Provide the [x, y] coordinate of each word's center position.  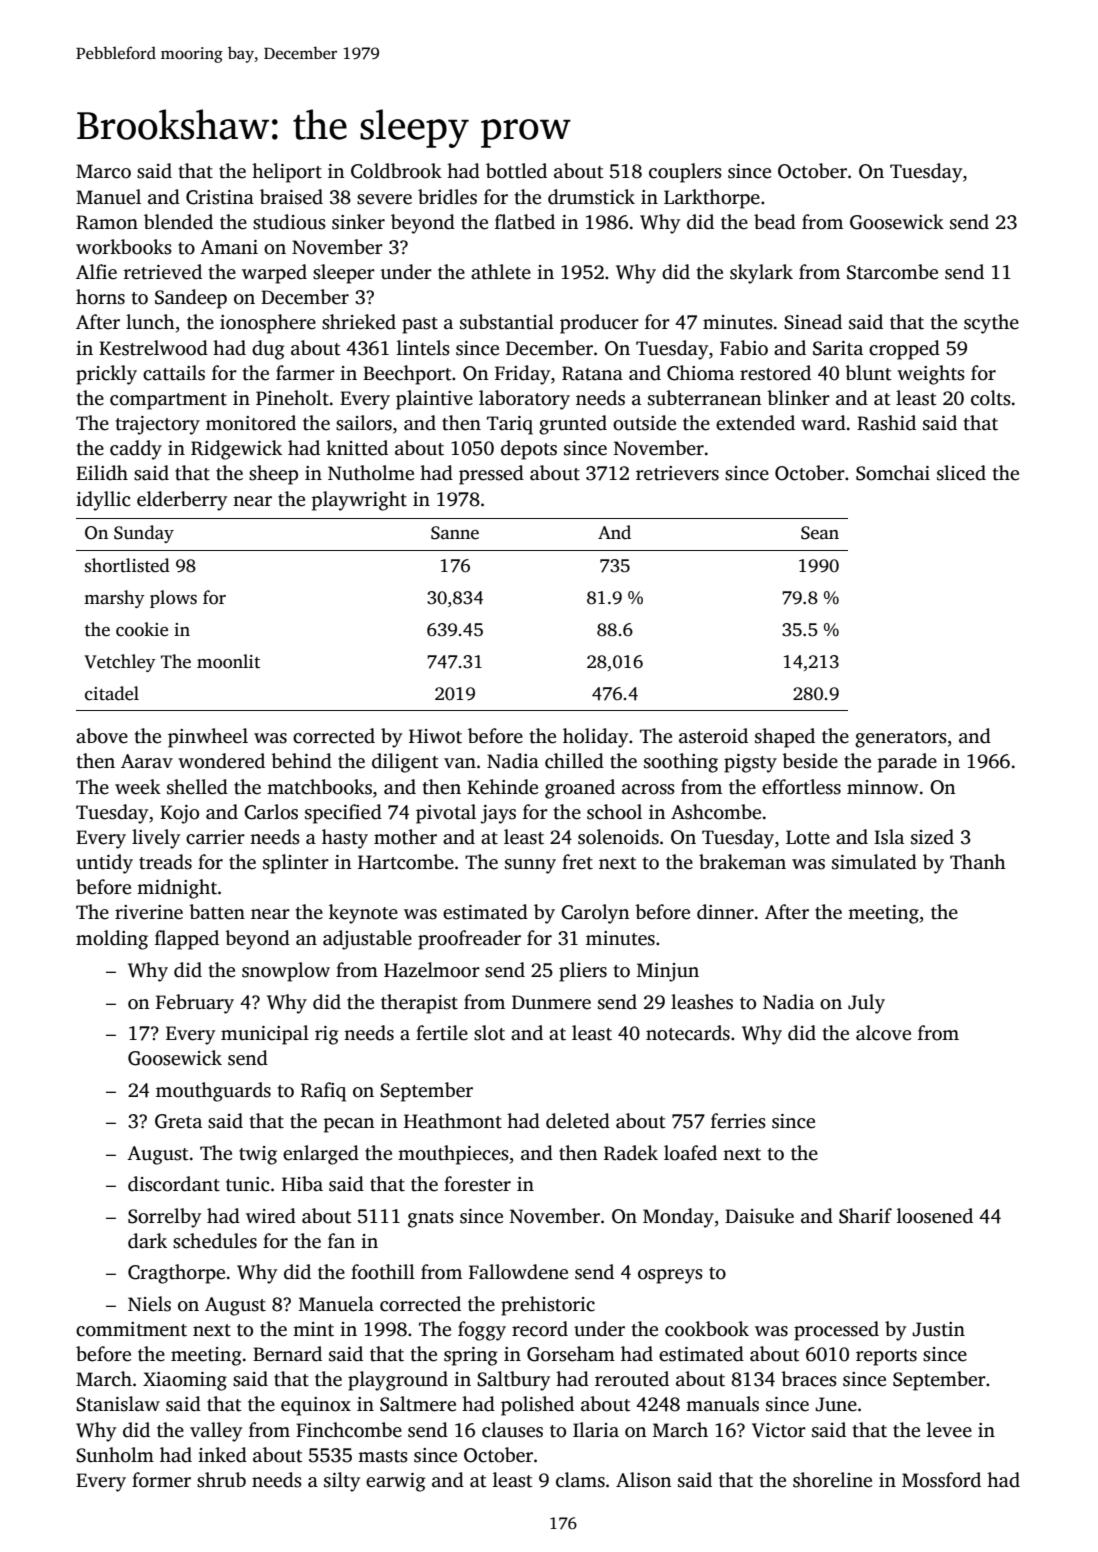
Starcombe [892, 272]
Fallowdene [518, 1272]
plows [173, 599]
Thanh [978, 862]
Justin [938, 1329]
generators [901, 739]
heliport [287, 173]
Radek [631, 1153]
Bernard [287, 1354]
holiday [595, 738]
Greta [178, 1121]
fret [577, 862]
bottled [516, 171]
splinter [296, 864]
